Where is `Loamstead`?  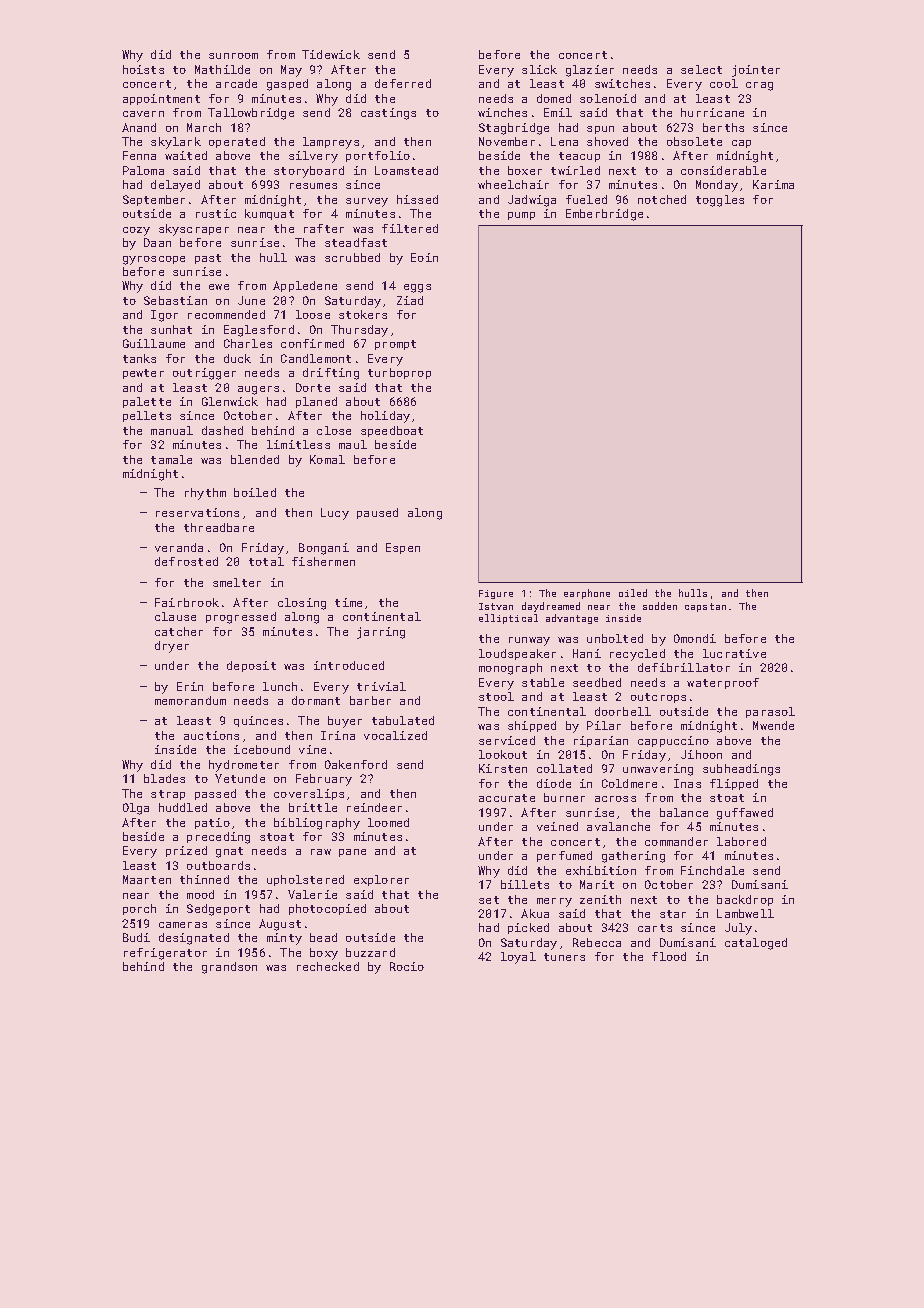
Loamstead is located at coordinates (406, 170).
